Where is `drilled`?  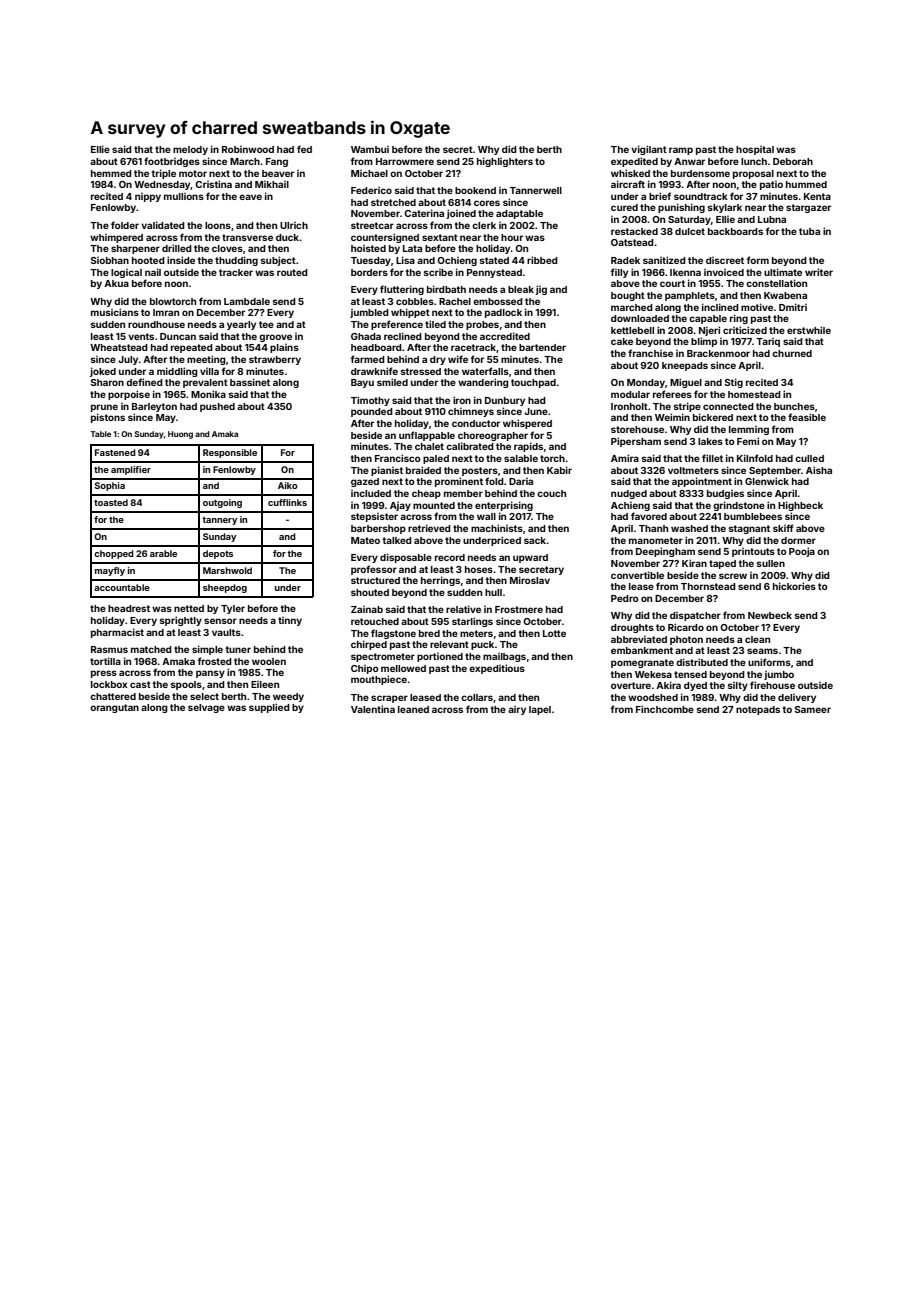
drilled is located at coordinates (177, 248).
